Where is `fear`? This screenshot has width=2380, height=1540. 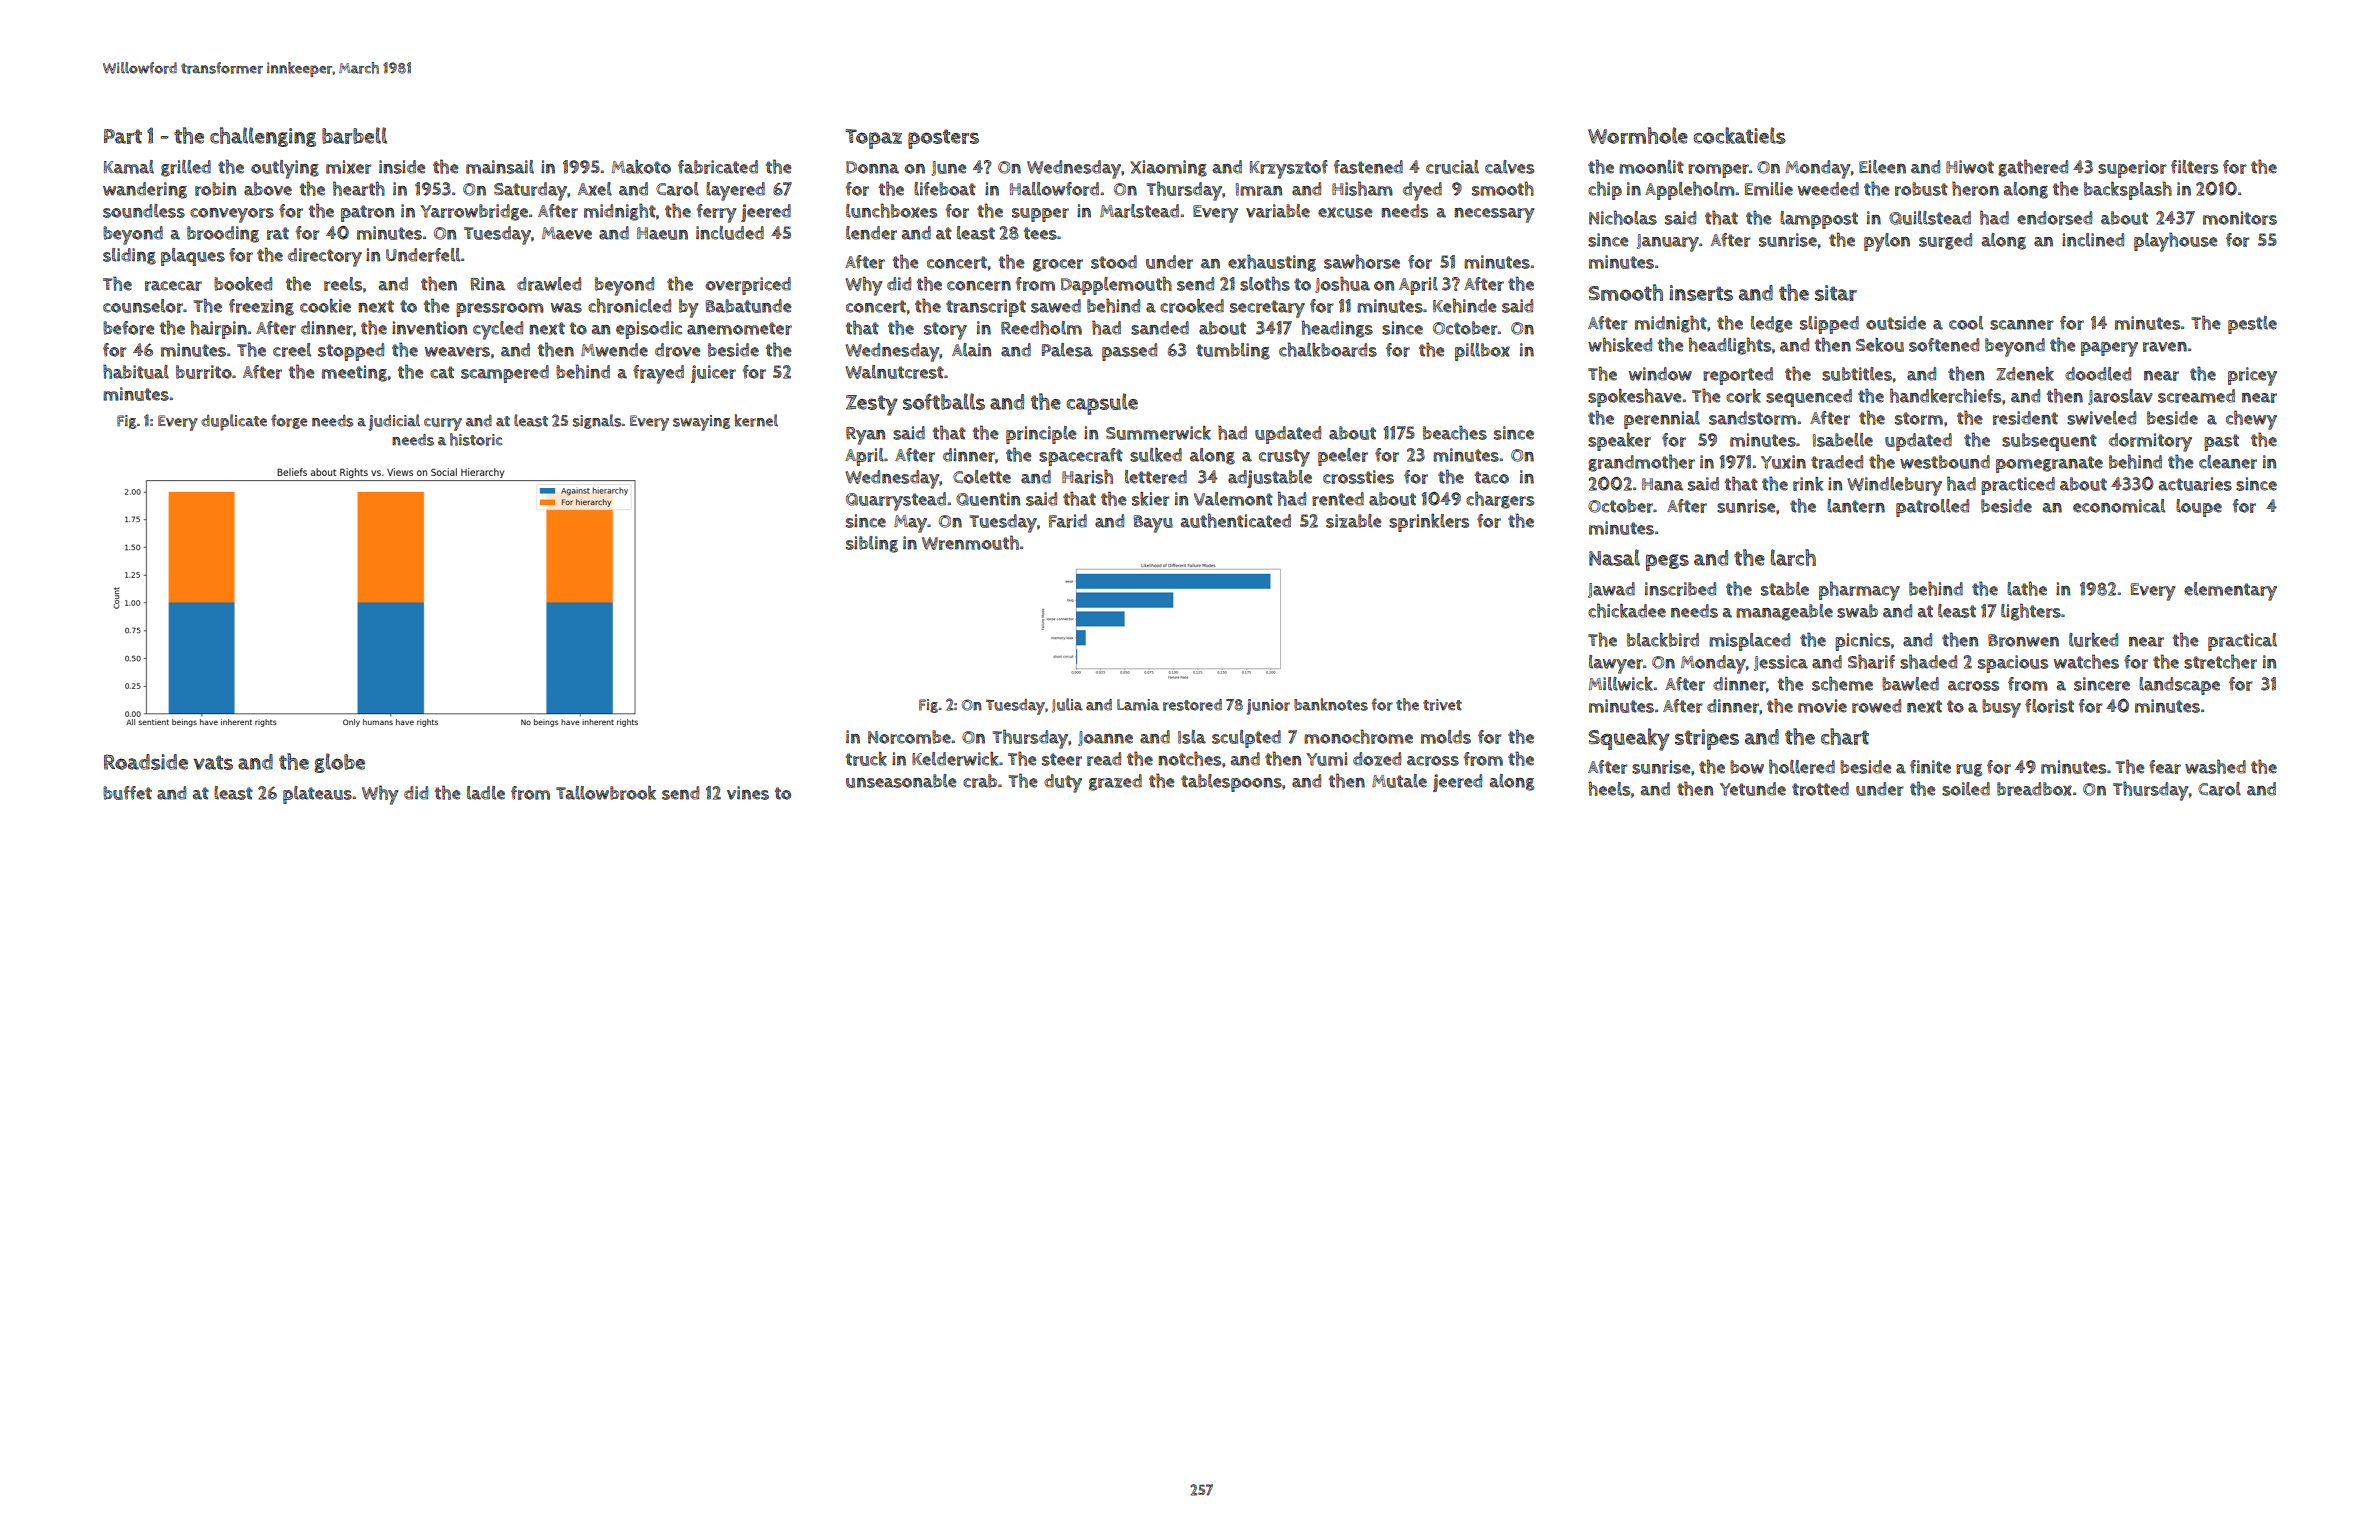
fear is located at coordinates (2165, 767).
